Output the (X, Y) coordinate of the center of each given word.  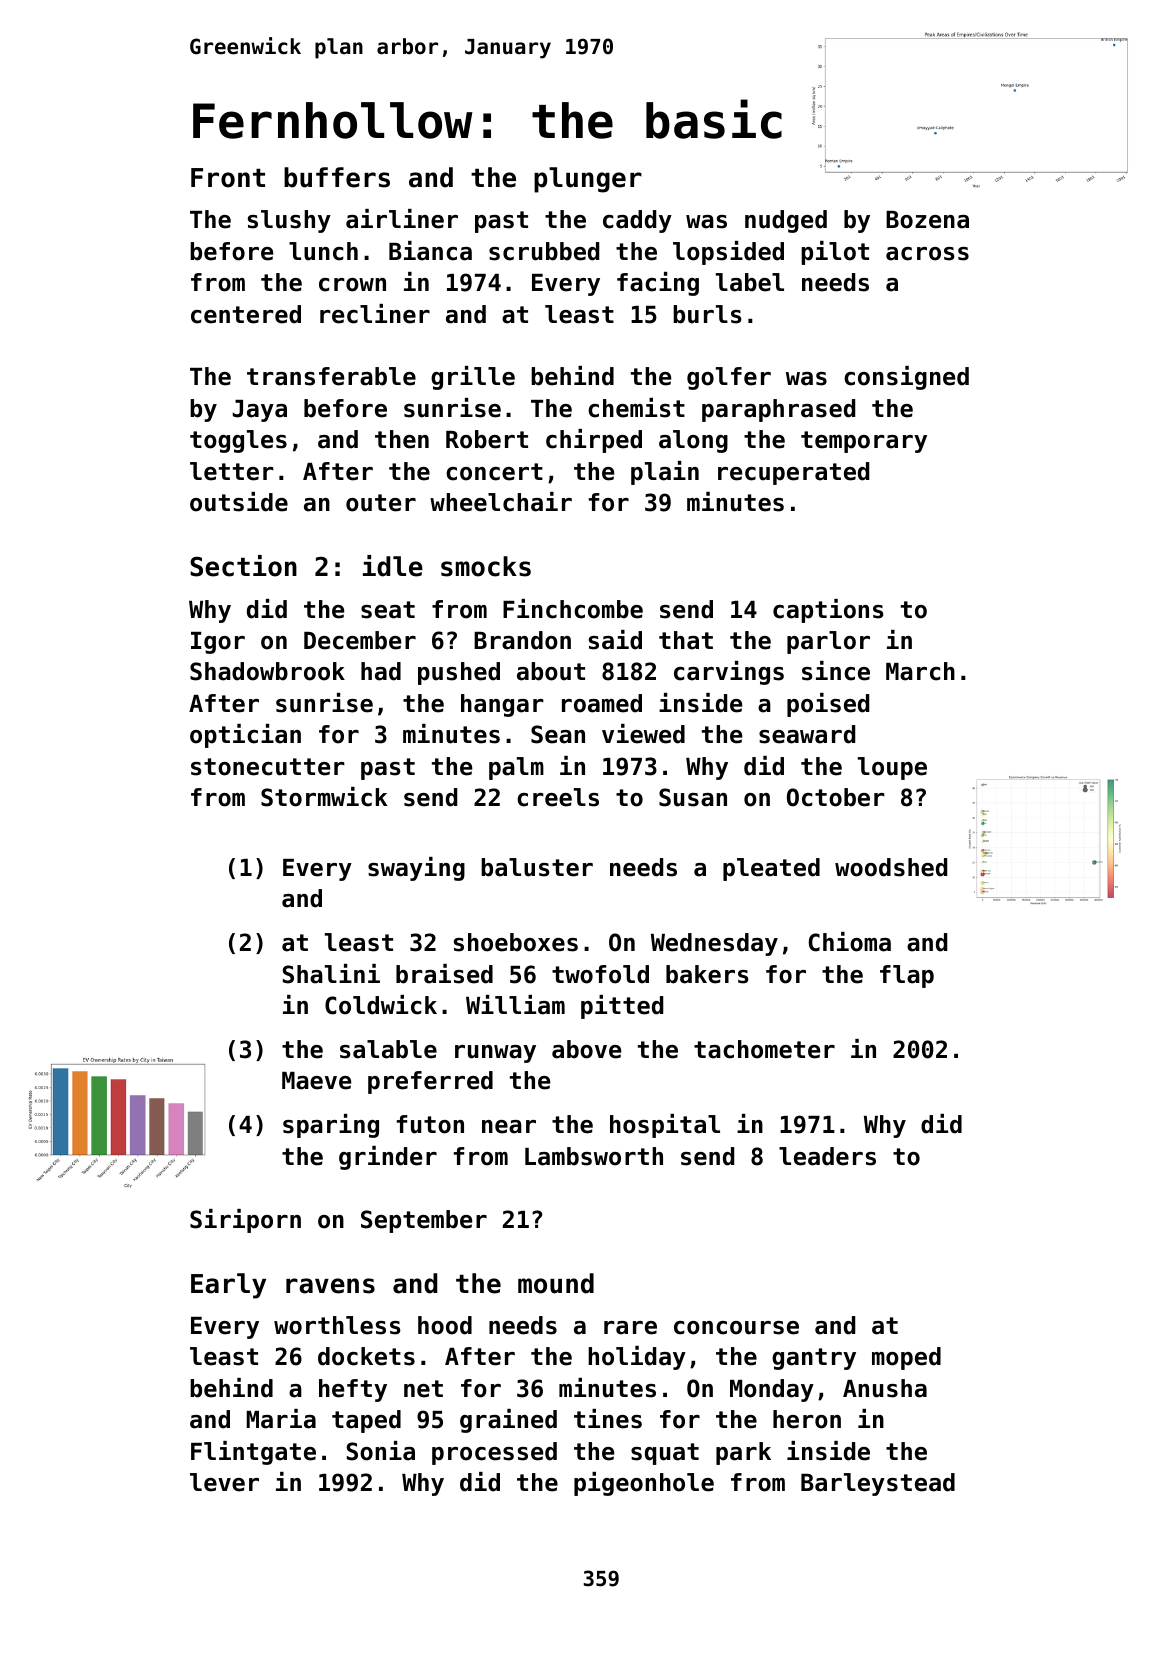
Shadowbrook (267, 671)
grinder (388, 1158)
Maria (281, 1419)
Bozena (927, 220)
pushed (459, 673)
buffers (337, 177)
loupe (892, 768)
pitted (622, 1007)
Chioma (850, 942)
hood (445, 1325)
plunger (588, 180)
